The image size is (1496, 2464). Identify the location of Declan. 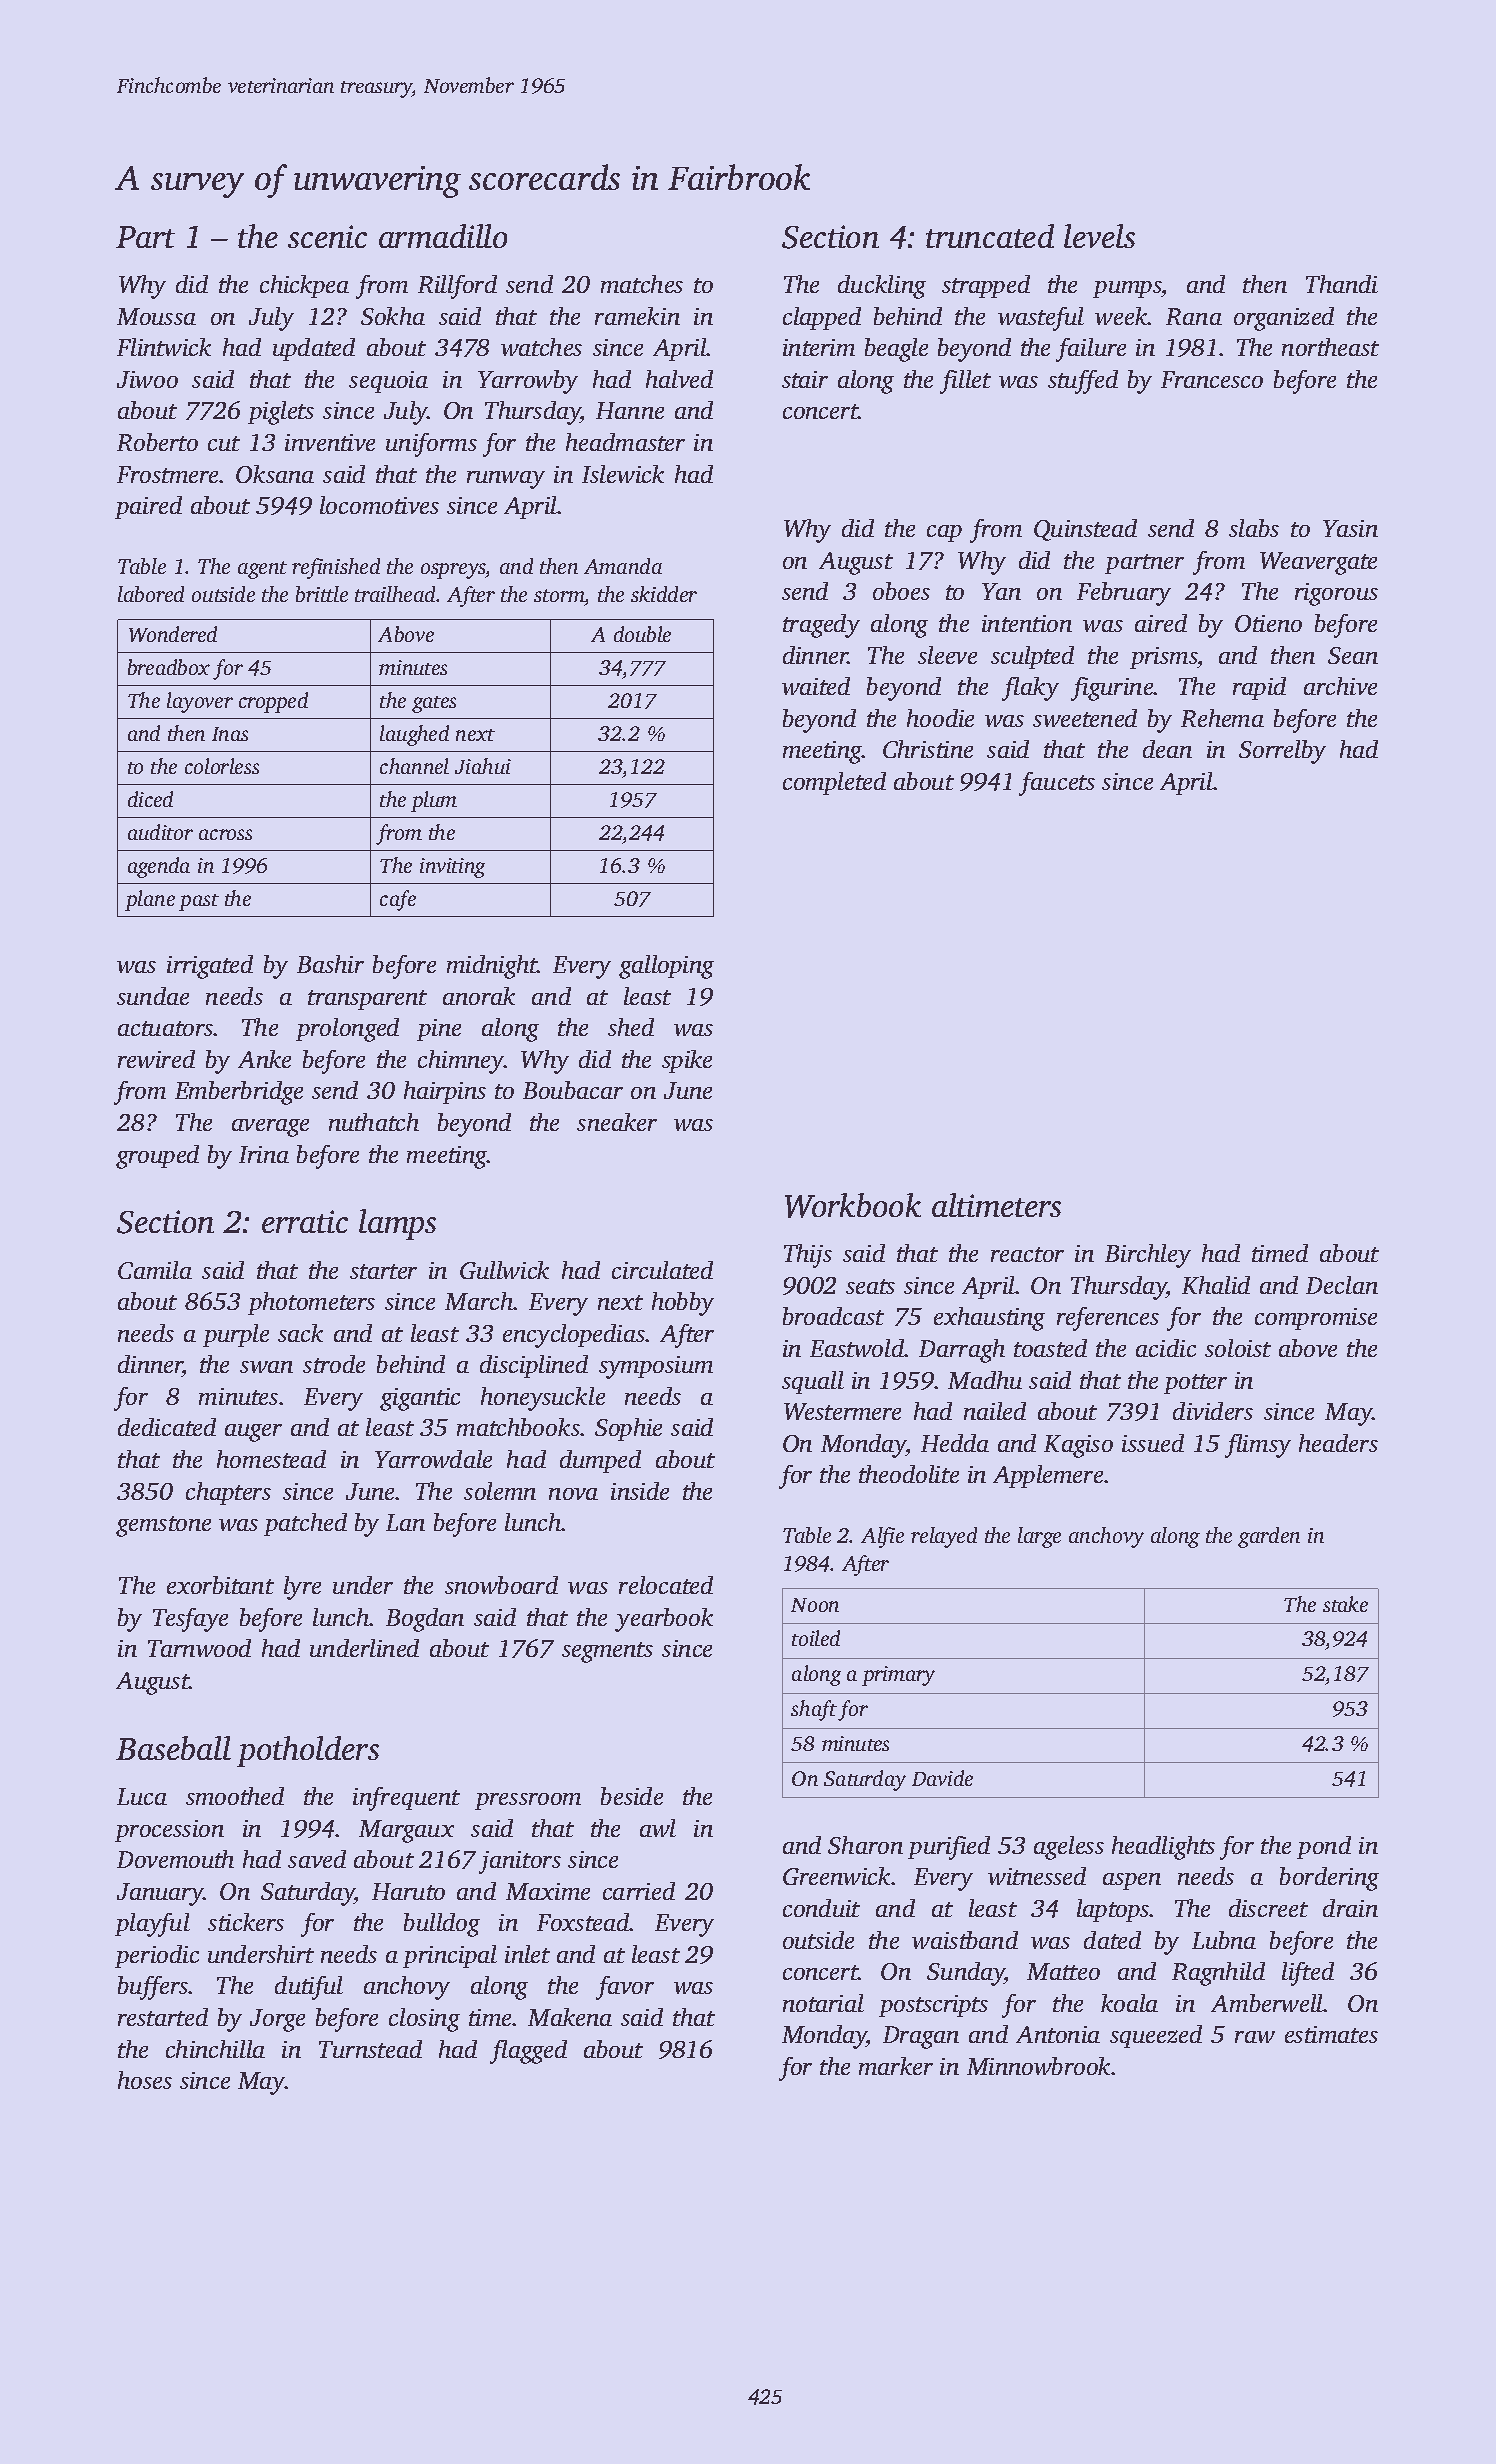
(1342, 1285).
